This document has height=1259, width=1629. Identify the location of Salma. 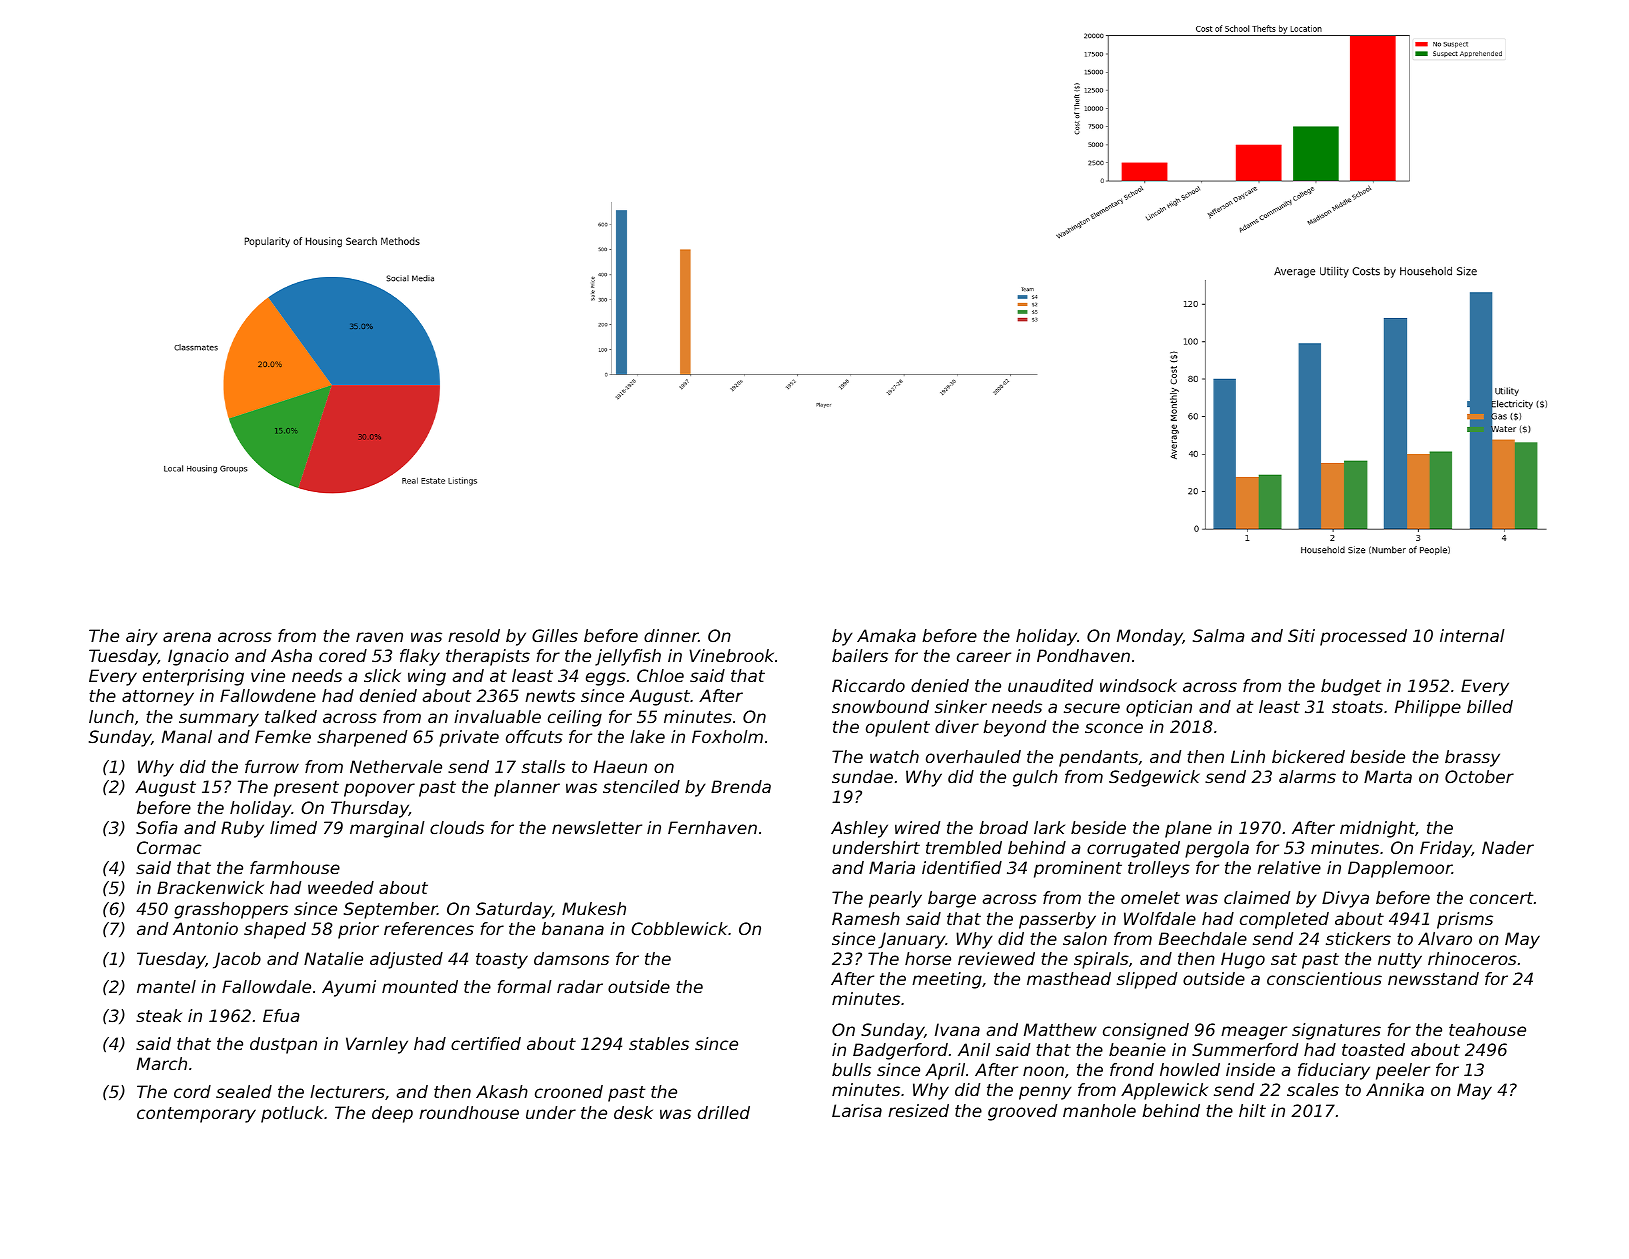
(1219, 635).
